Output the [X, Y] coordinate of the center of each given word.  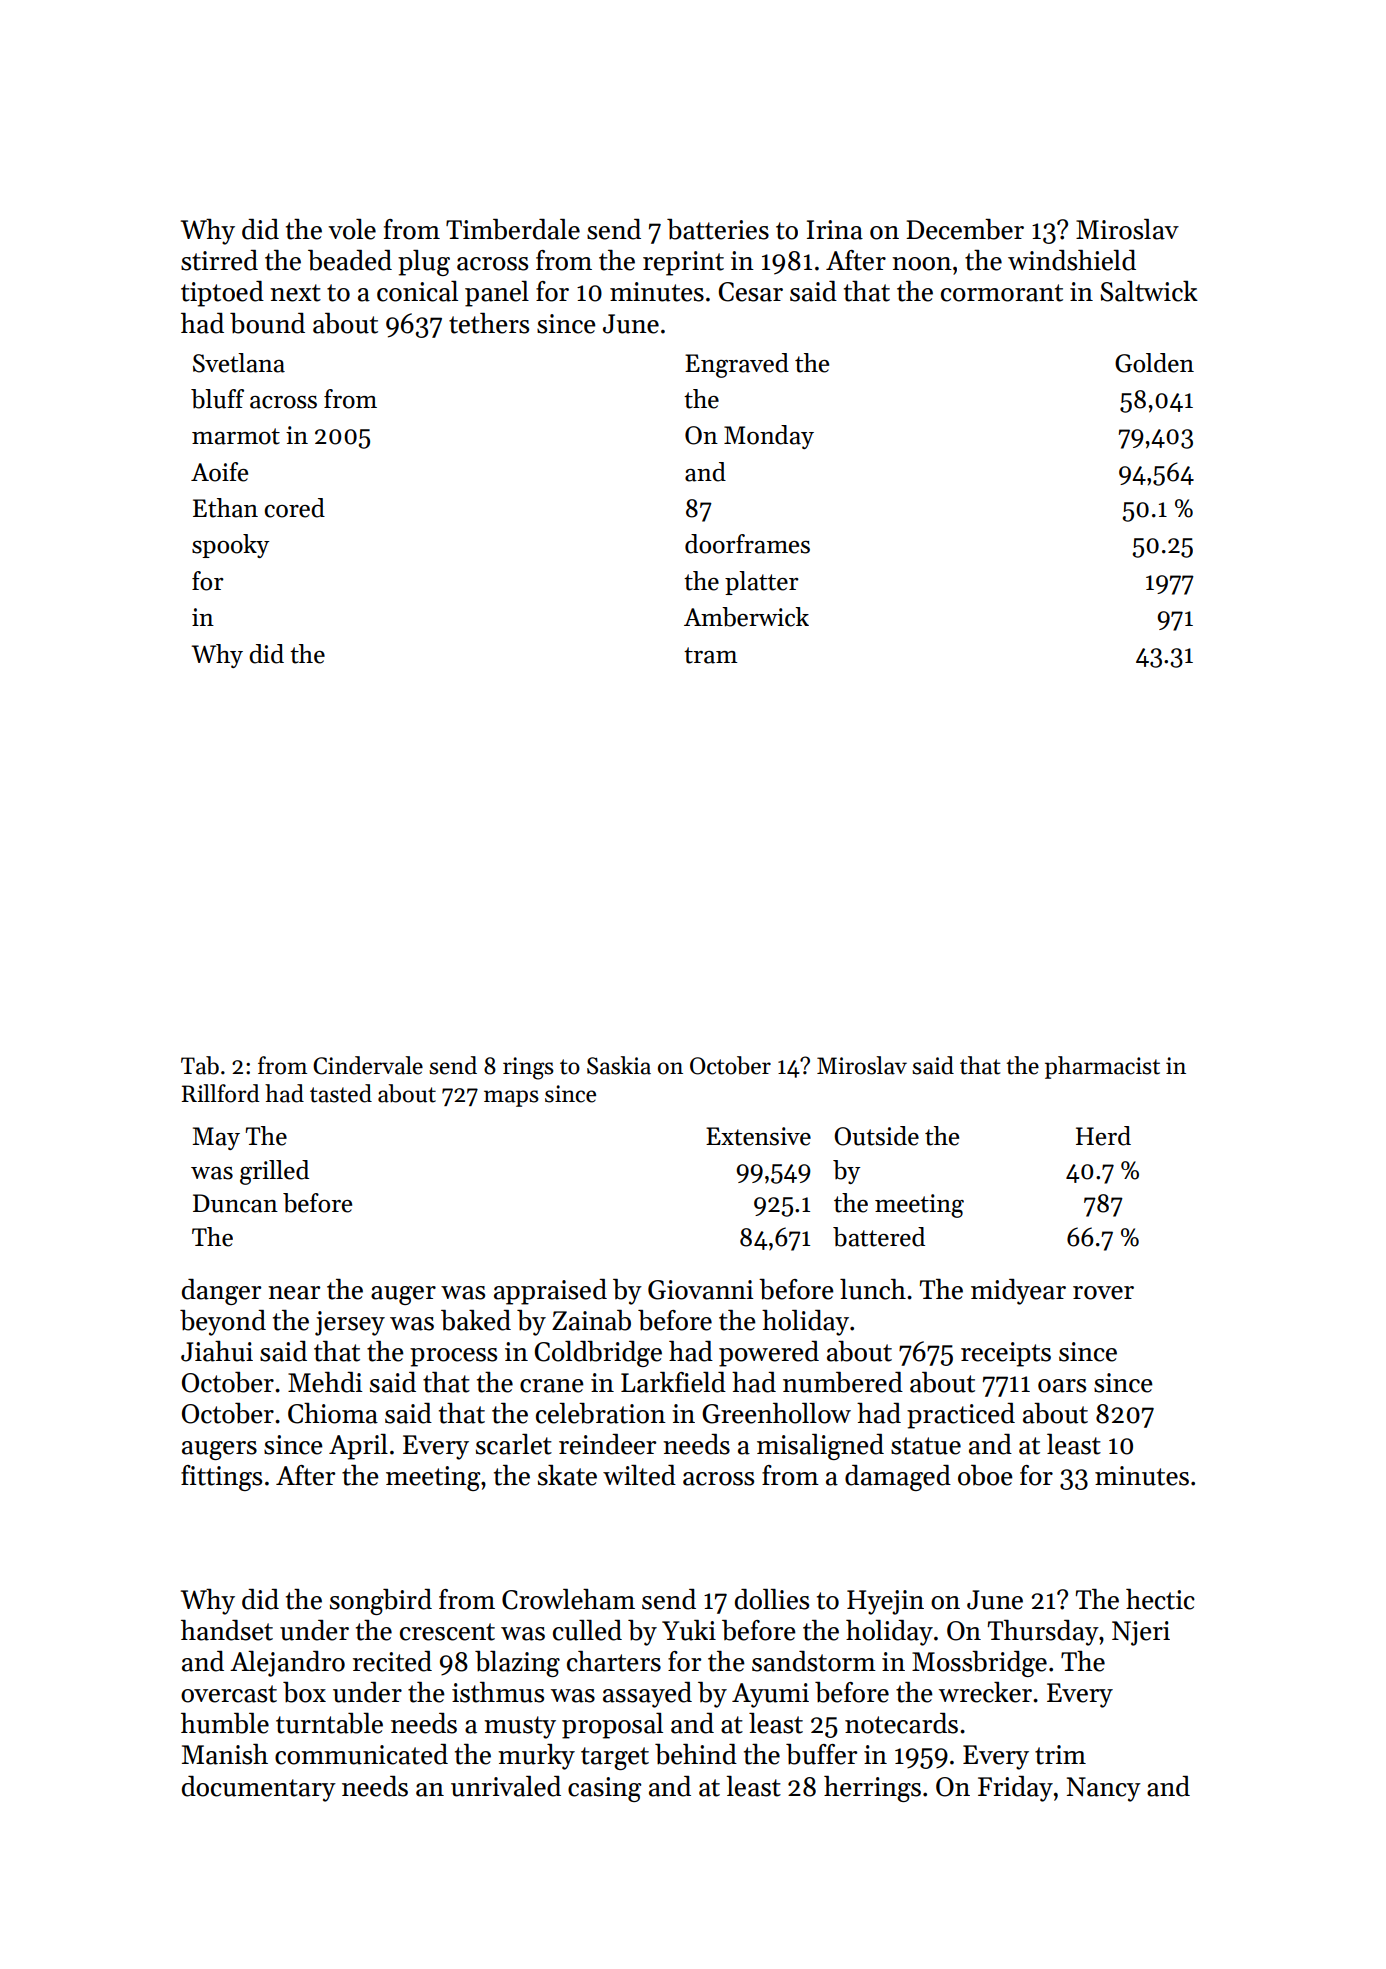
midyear [1018, 1292]
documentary [259, 1789]
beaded [350, 260]
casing [604, 1789]
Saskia [619, 1065]
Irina [835, 230]
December [965, 229]
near [294, 1293]
